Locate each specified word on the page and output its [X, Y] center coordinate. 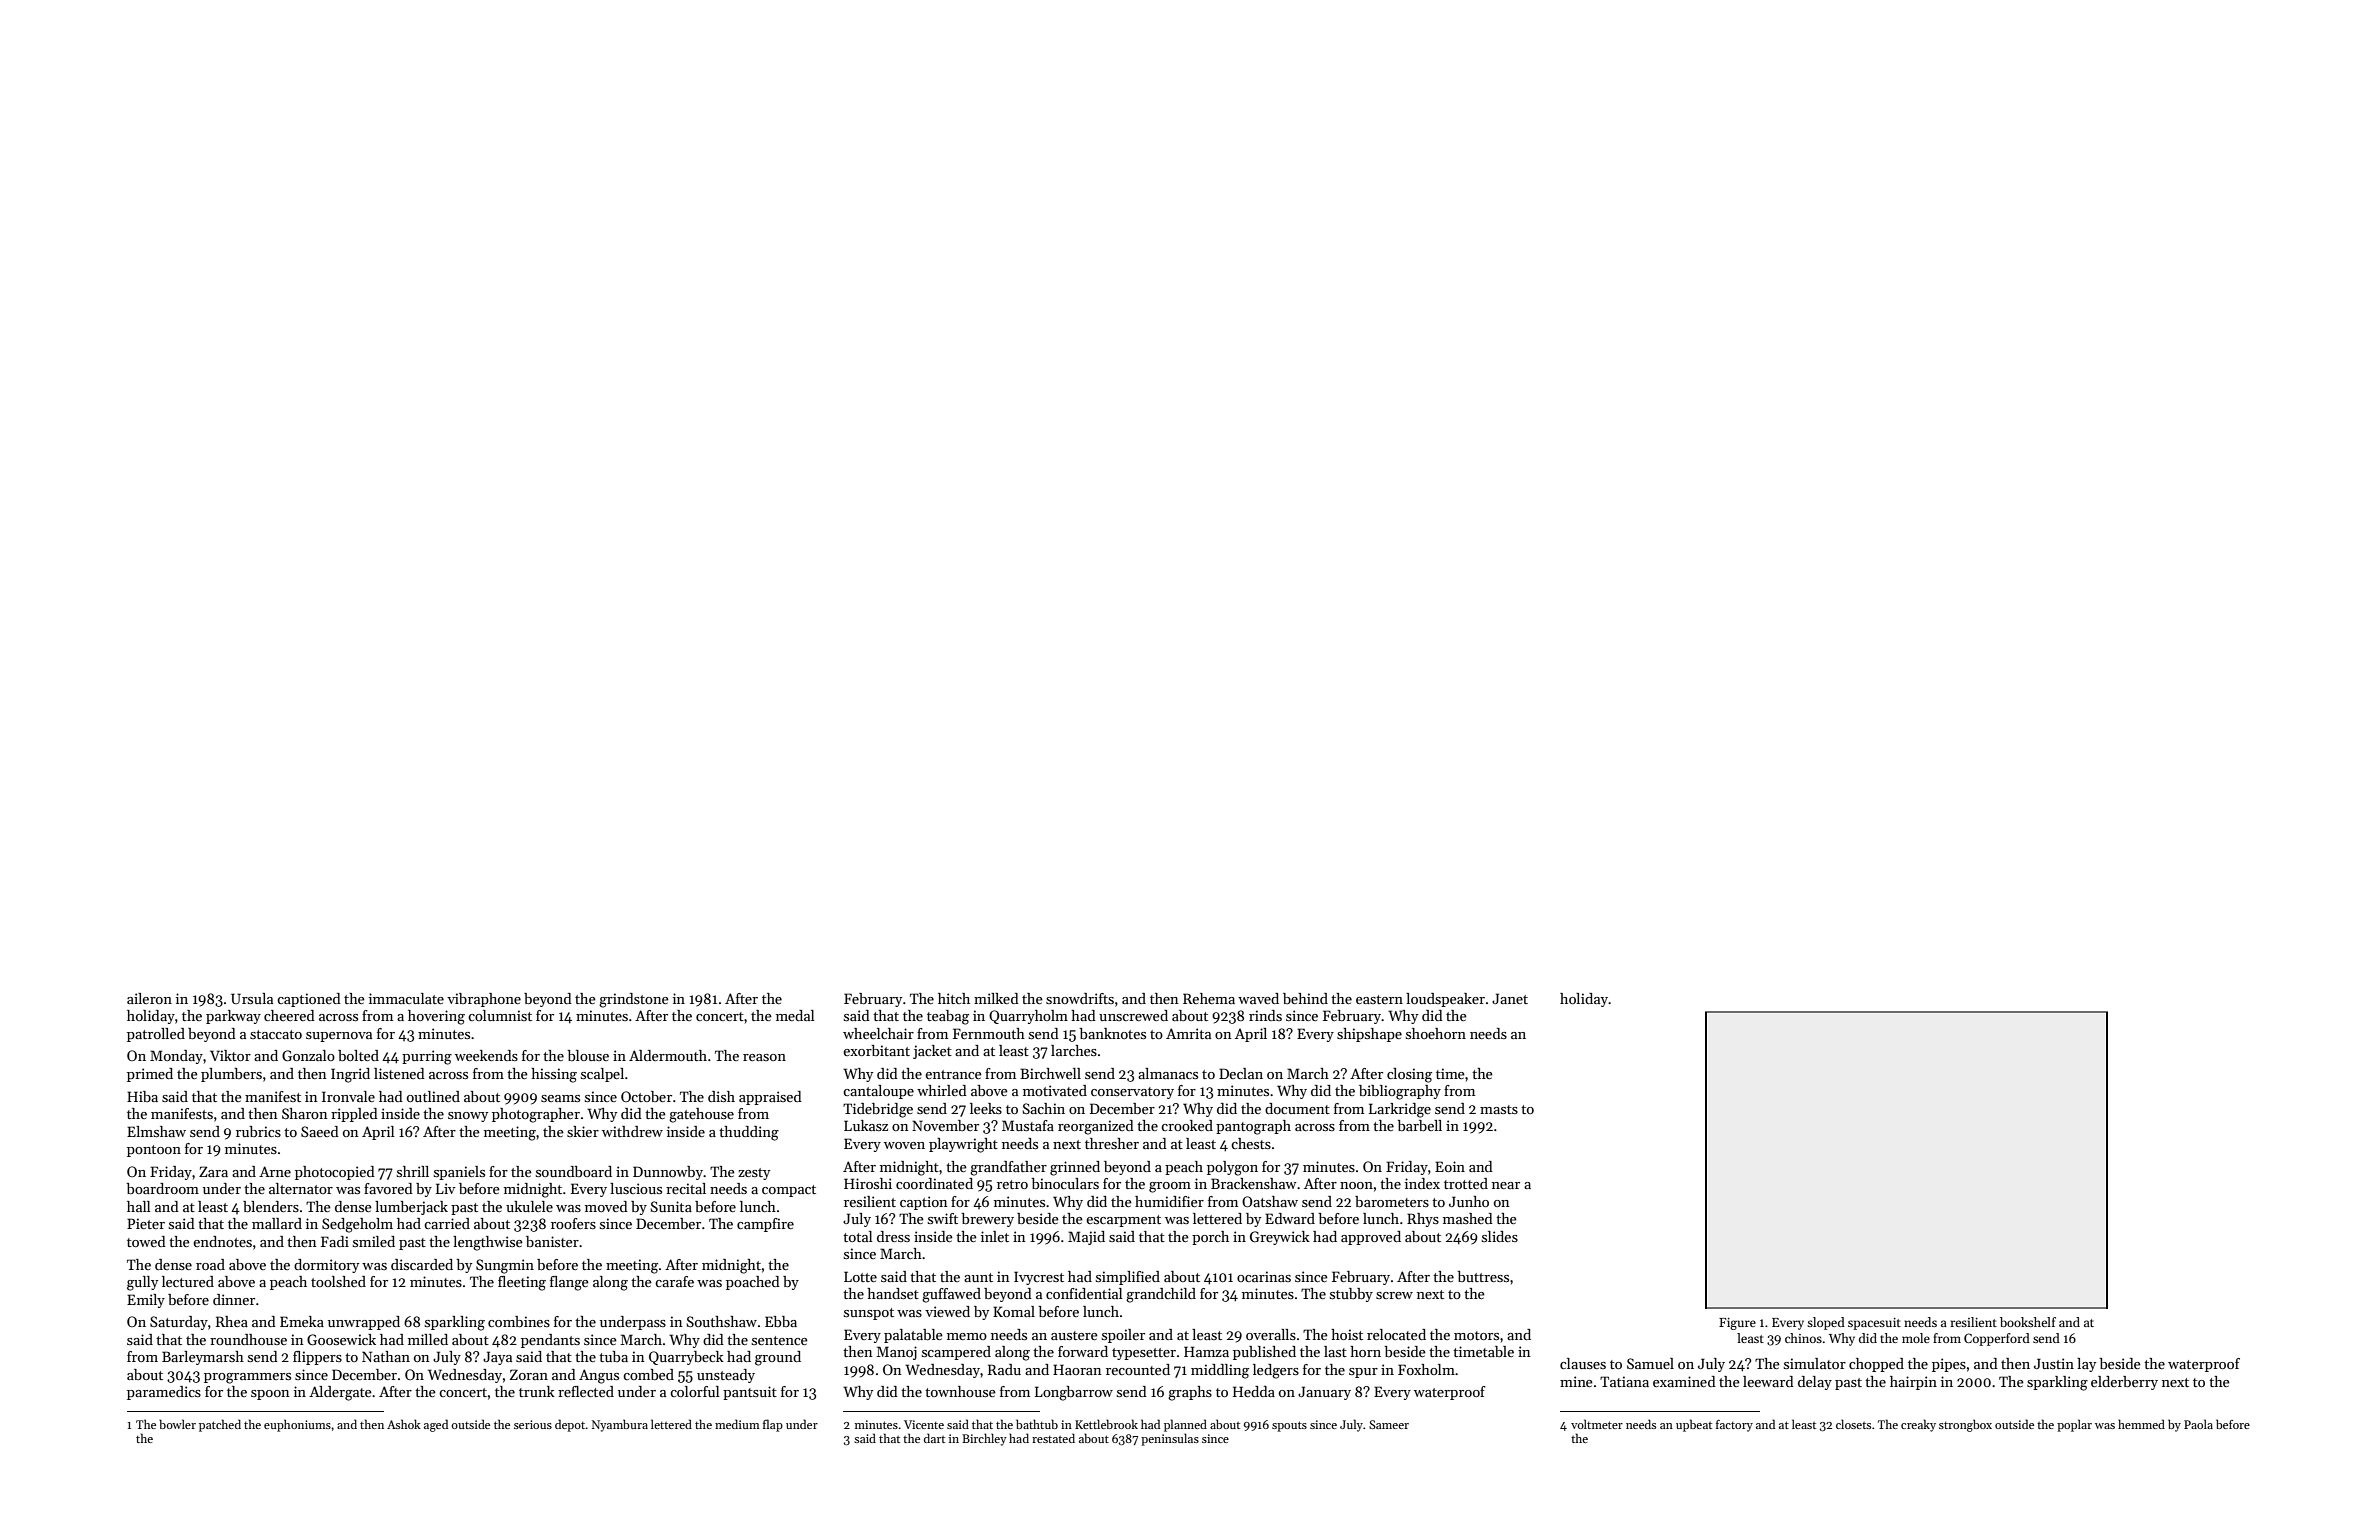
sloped [1826, 1323]
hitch [954, 998]
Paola [2198, 1424]
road [210, 1264]
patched [220, 1425]
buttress [1483, 1276]
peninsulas [1170, 1439]
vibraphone [484, 1000]
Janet [1510, 998]
